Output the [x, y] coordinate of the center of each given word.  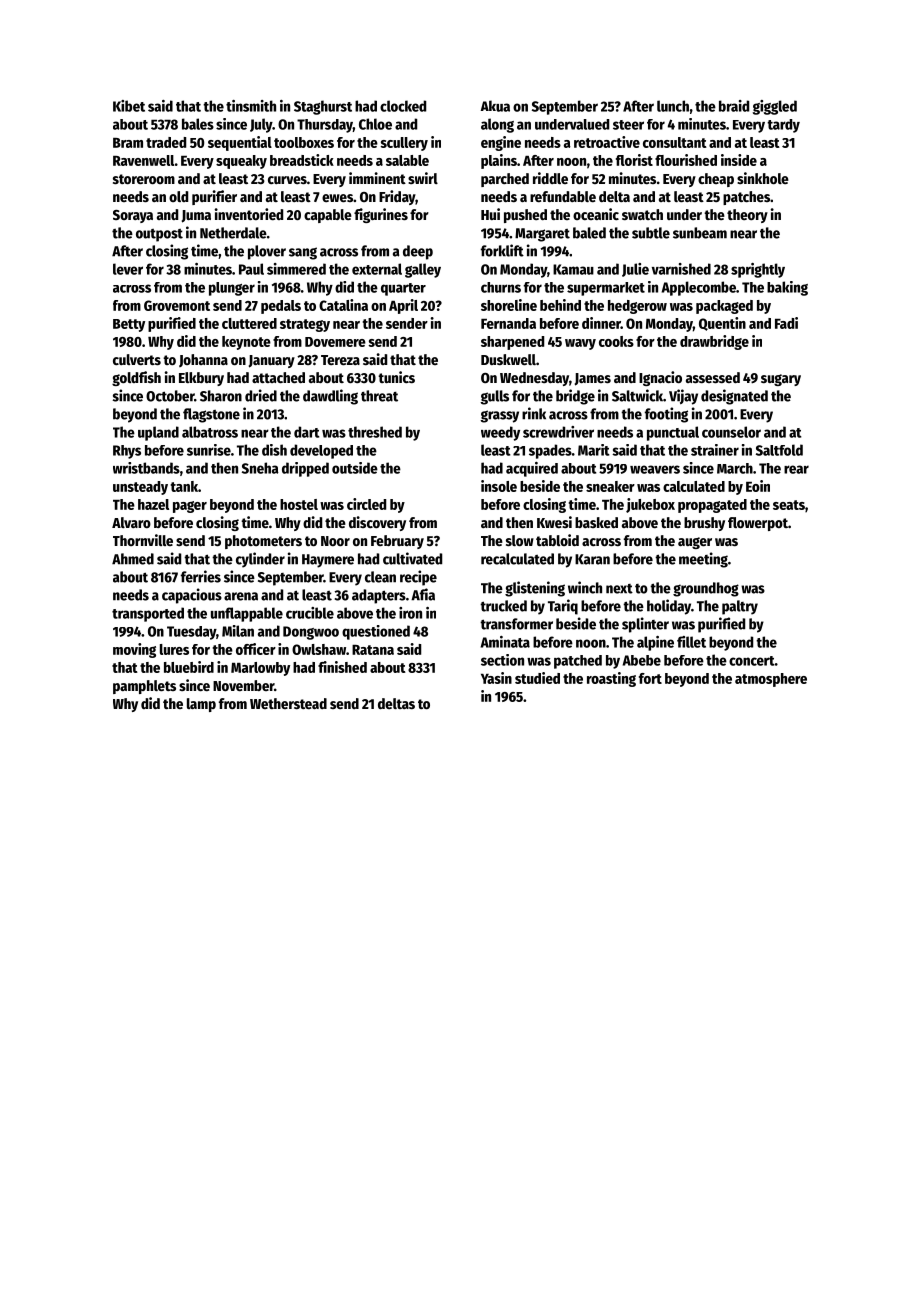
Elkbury [201, 379]
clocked [403, 106]
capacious [192, 596]
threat [379, 396]
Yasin [496, 678]
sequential [240, 143]
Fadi [786, 323]
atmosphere [771, 680]
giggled [775, 107]
